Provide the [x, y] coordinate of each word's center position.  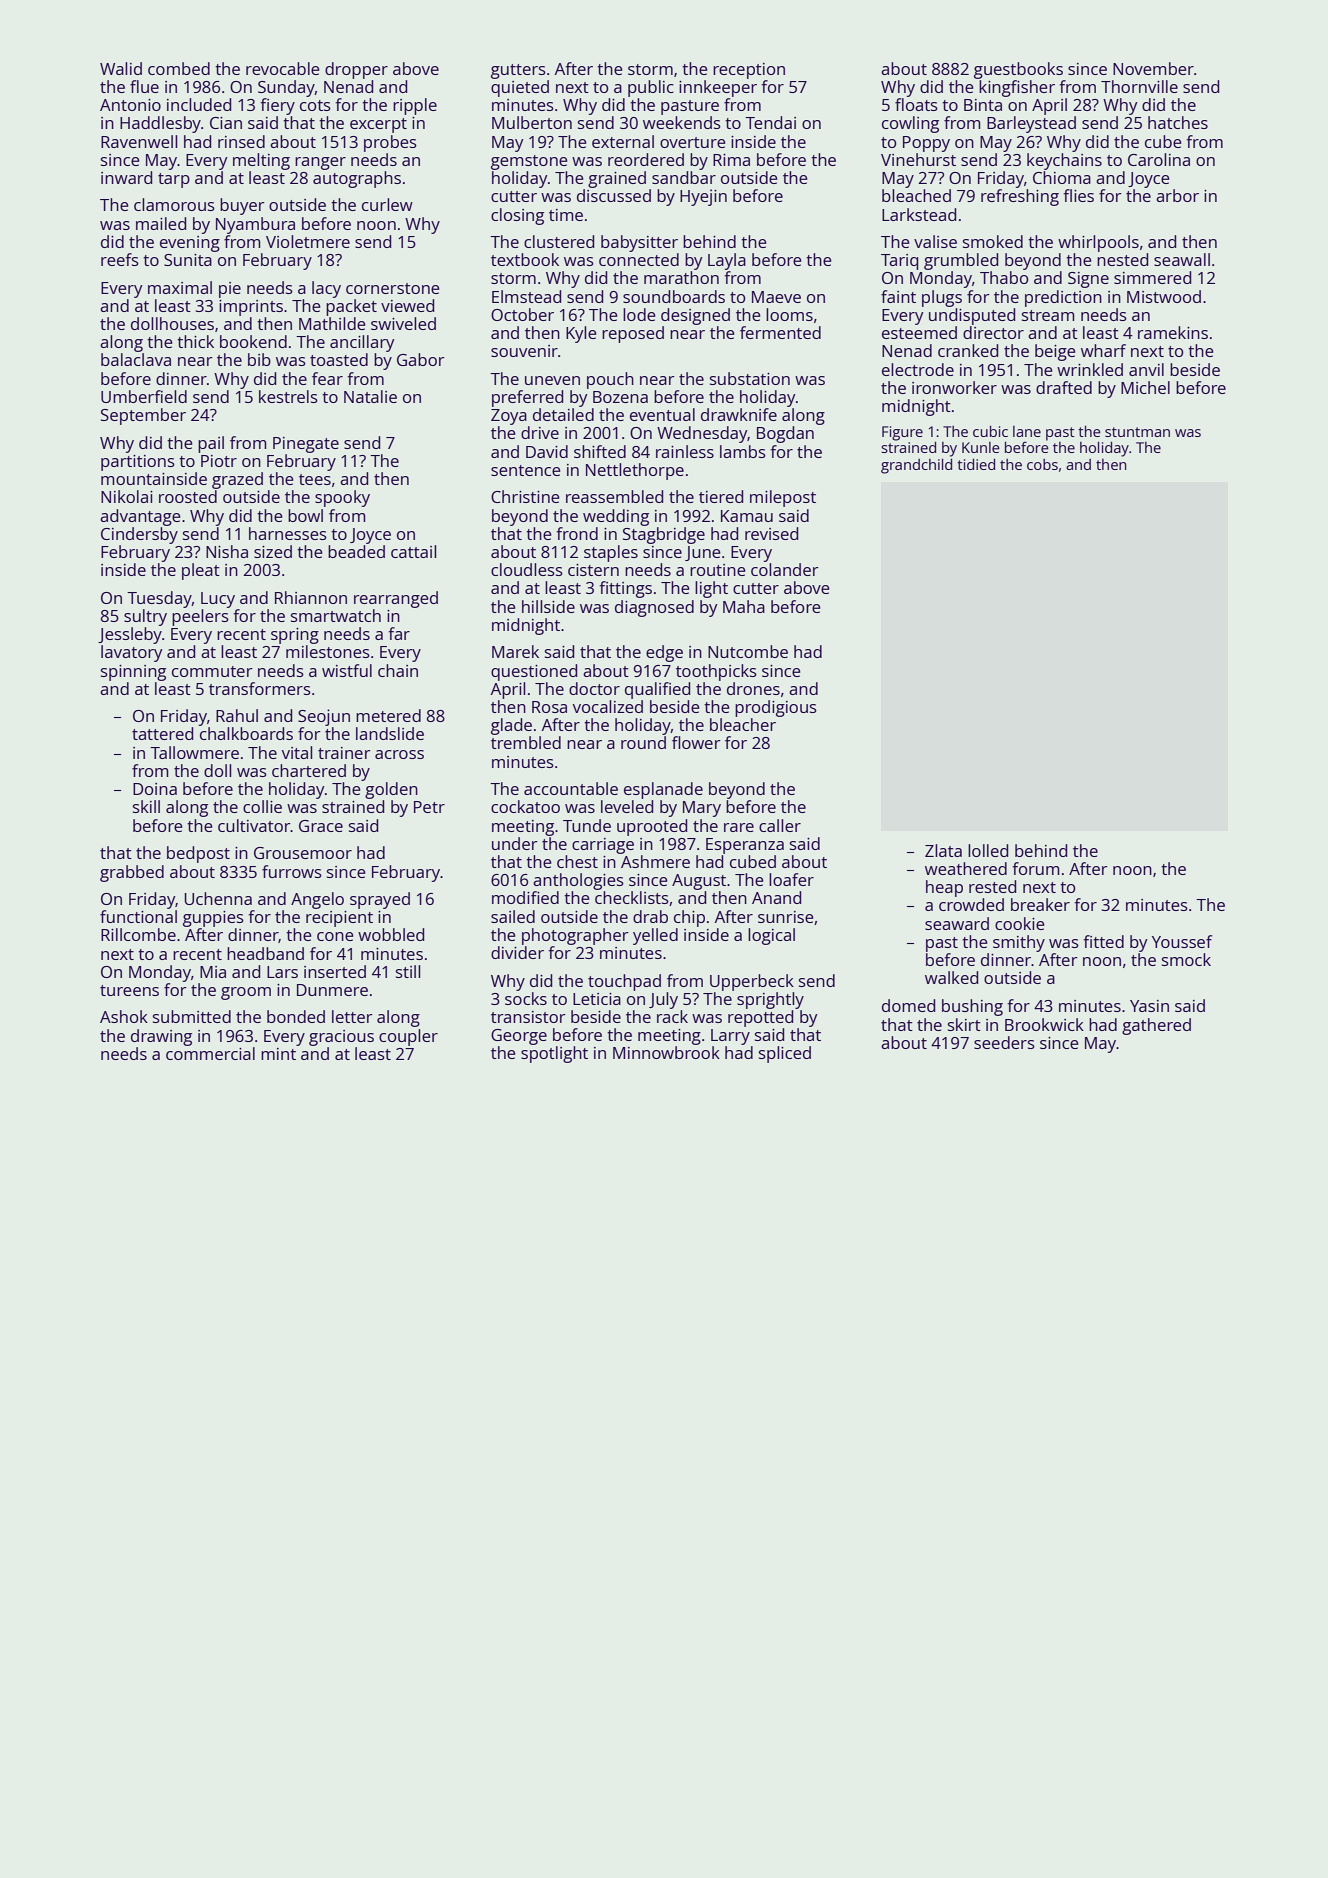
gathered [1156, 1026]
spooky [342, 498]
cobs [1042, 464]
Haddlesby [160, 124]
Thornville [1139, 86]
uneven [552, 380]
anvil [1146, 369]
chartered [309, 770]
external [623, 141]
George [519, 1037]
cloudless [527, 569]
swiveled [403, 323]
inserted [335, 971]
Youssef [1182, 941]
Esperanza [745, 846]
